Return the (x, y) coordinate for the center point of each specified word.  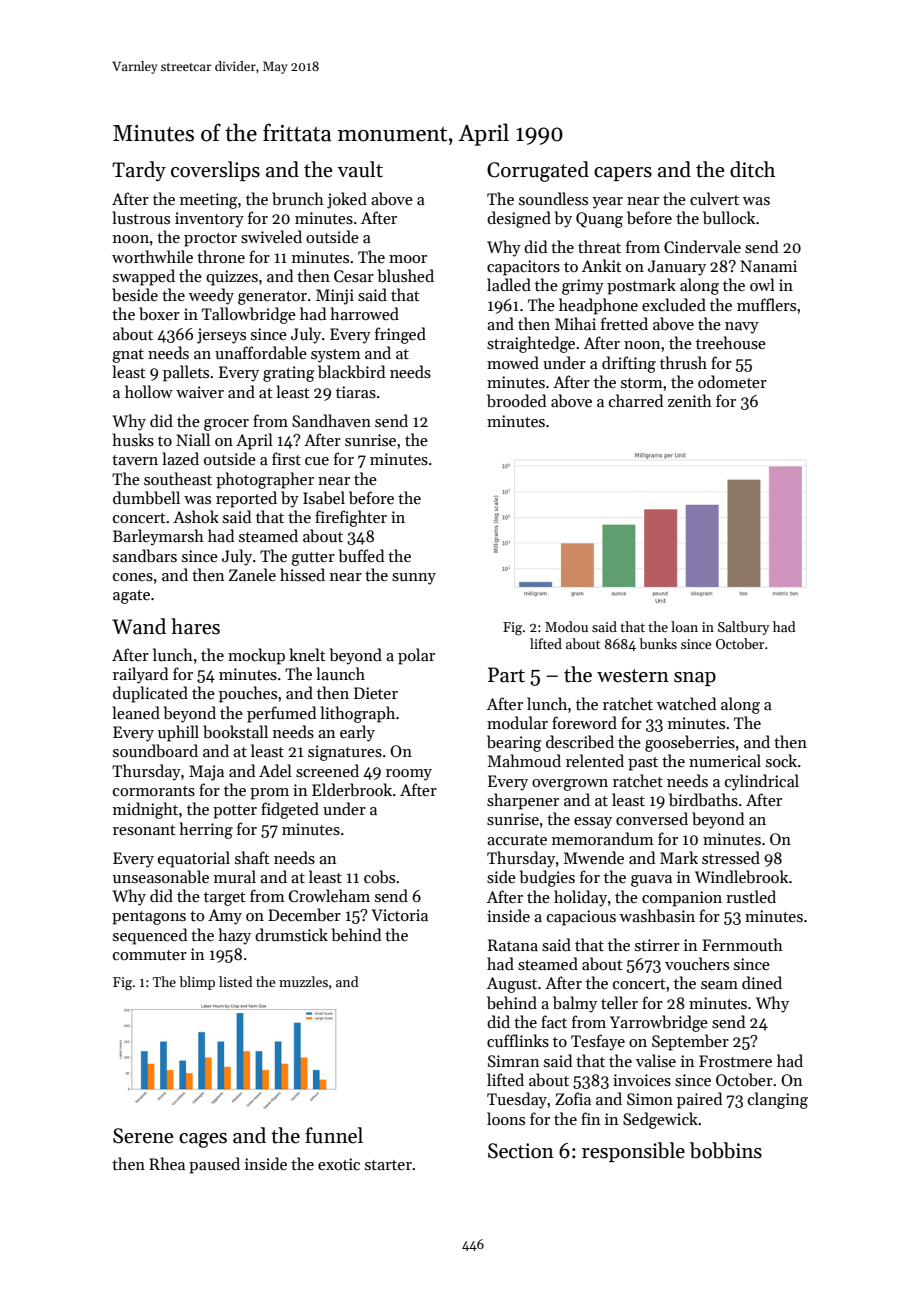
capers (623, 174)
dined (762, 982)
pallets (186, 373)
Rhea (167, 1163)
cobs (379, 877)
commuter (150, 955)
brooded (516, 401)
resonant (144, 830)
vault (360, 169)
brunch (298, 198)
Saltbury (743, 628)
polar (416, 656)
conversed (652, 819)
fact (554, 1021)
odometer (732, 381)
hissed (302, 574)
